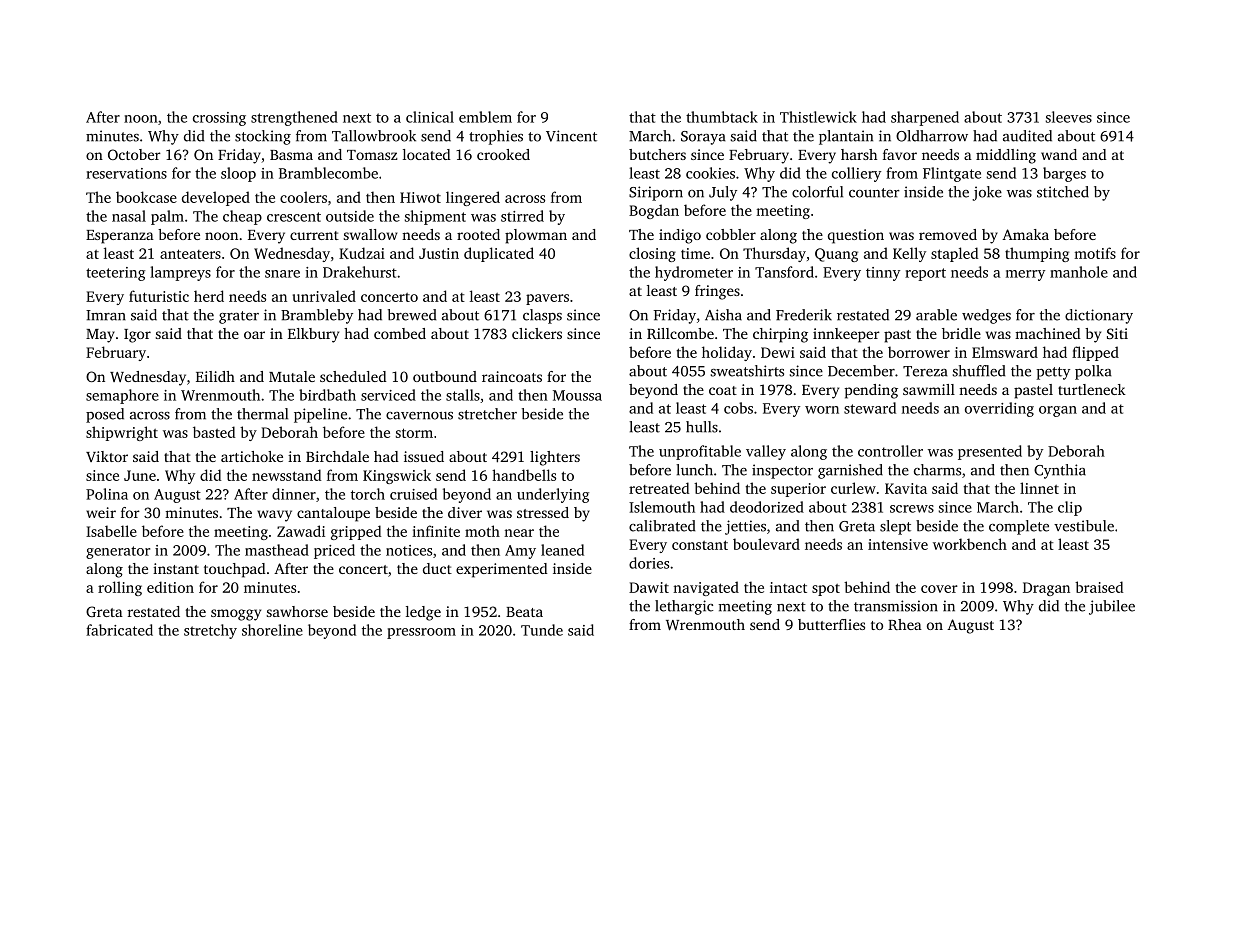 The image size is (1233, 952). I want to click on vestibule, so click(1084, 526).
